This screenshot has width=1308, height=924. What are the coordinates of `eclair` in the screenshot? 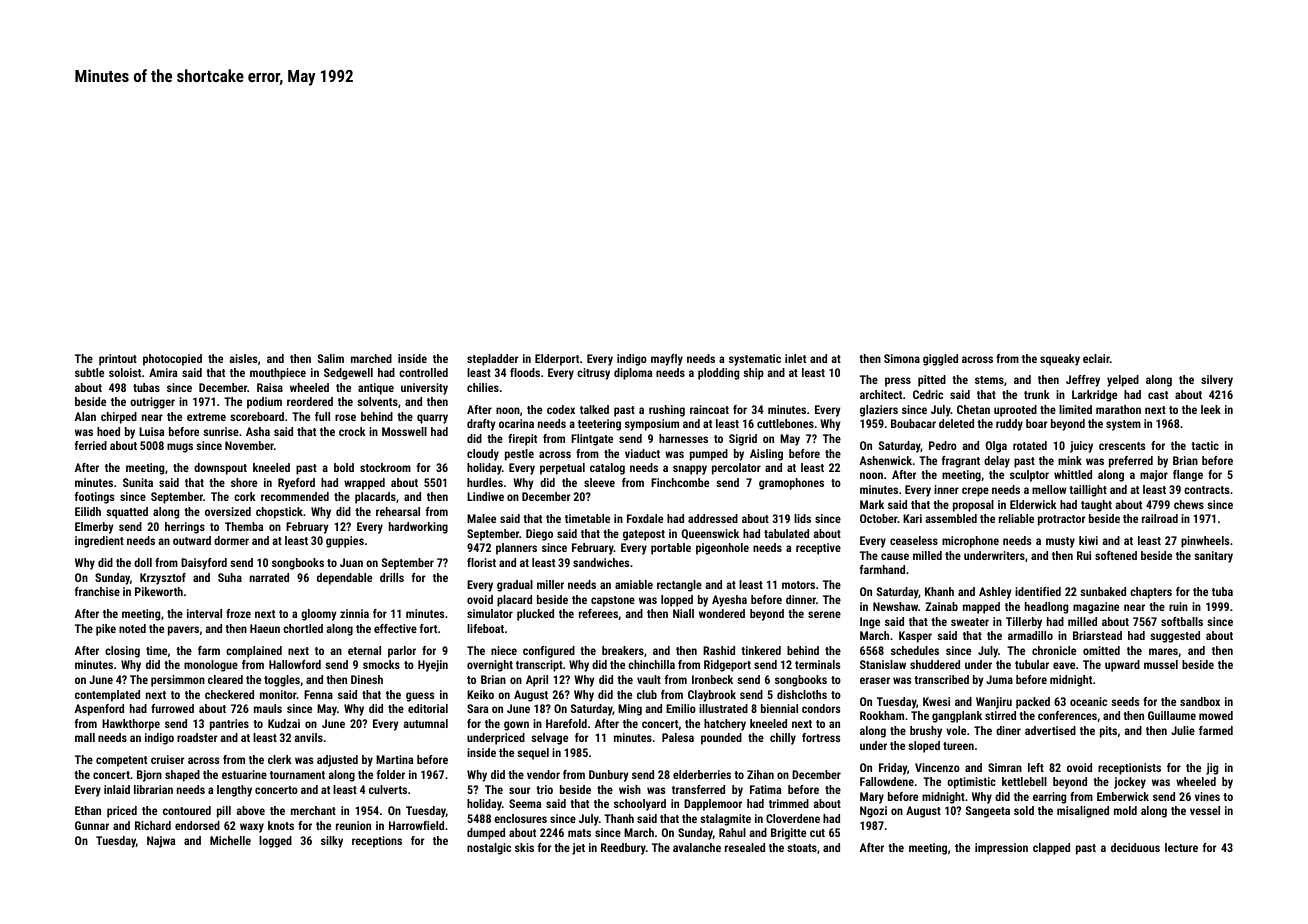 It's located at (1096, 358).
